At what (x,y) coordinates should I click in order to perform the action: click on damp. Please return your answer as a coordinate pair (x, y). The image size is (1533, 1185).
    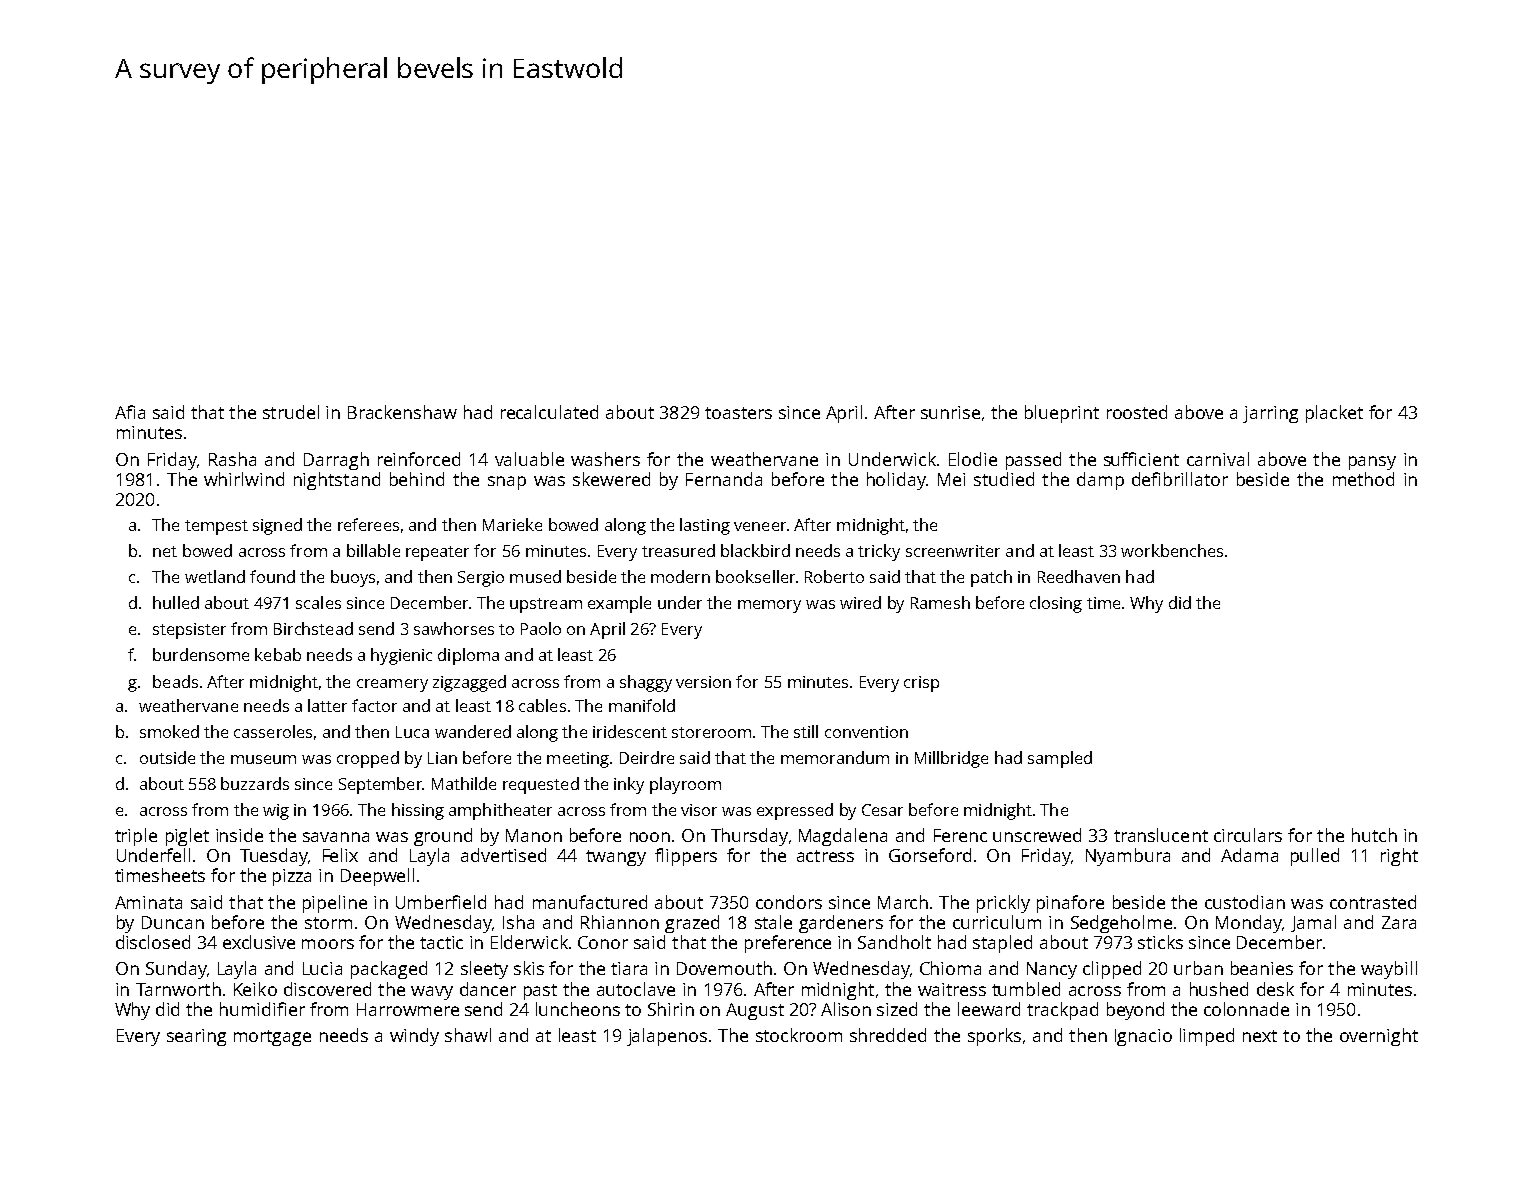
    Looking at the image, I should click on (1100, 481).
